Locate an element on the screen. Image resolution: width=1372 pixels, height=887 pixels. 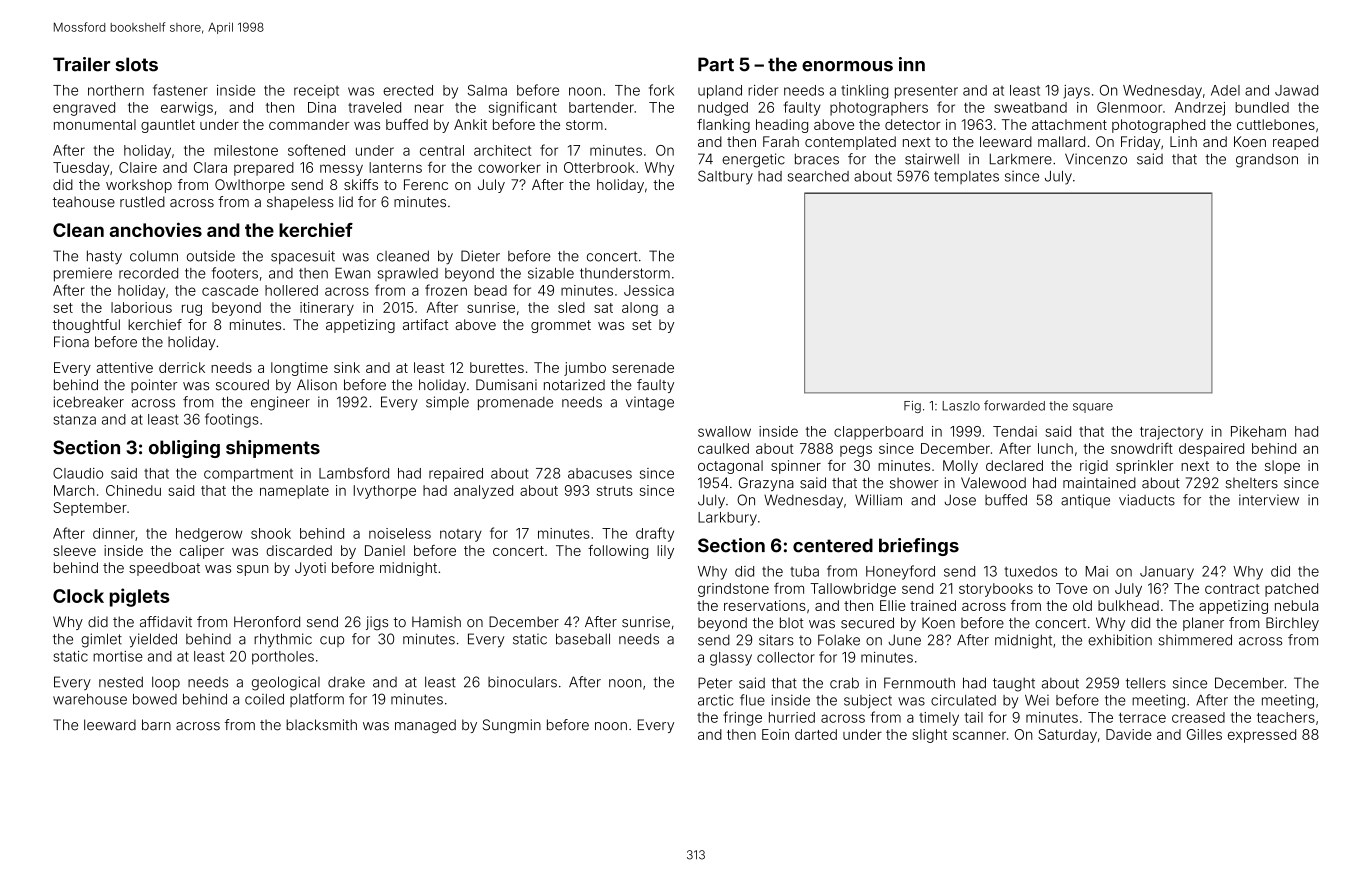
caliper is located at coordinates (202, 552).
